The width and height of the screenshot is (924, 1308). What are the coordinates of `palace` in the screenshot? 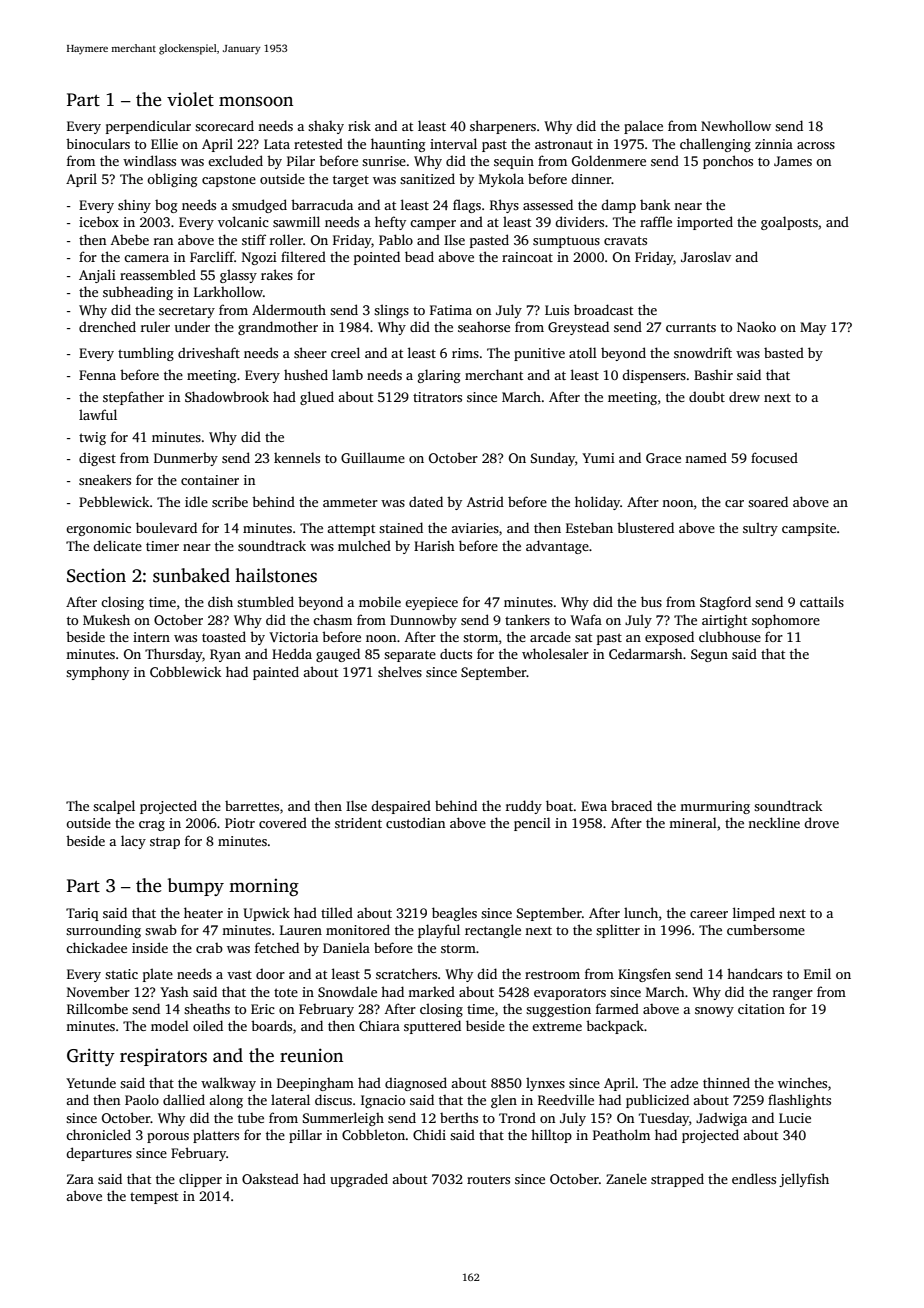 It's located at (643, 127).
